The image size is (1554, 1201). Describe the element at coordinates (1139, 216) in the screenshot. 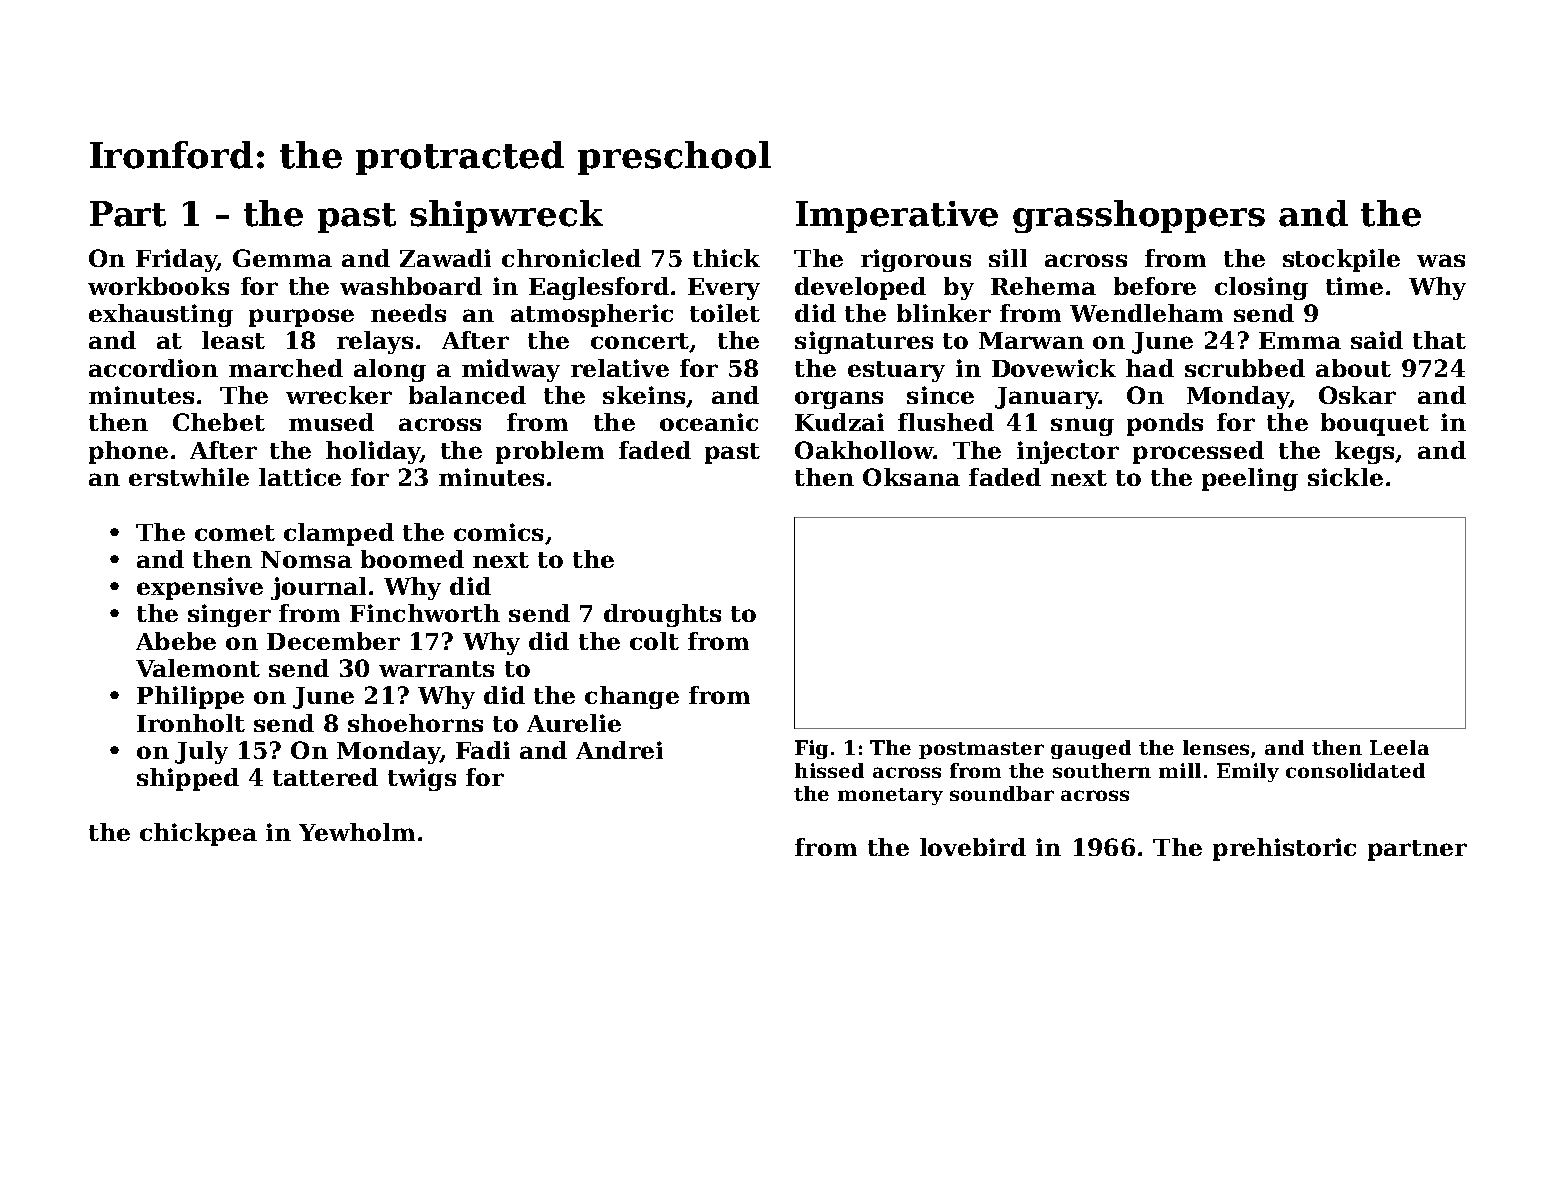

I see `grasshoppers` at that location.
